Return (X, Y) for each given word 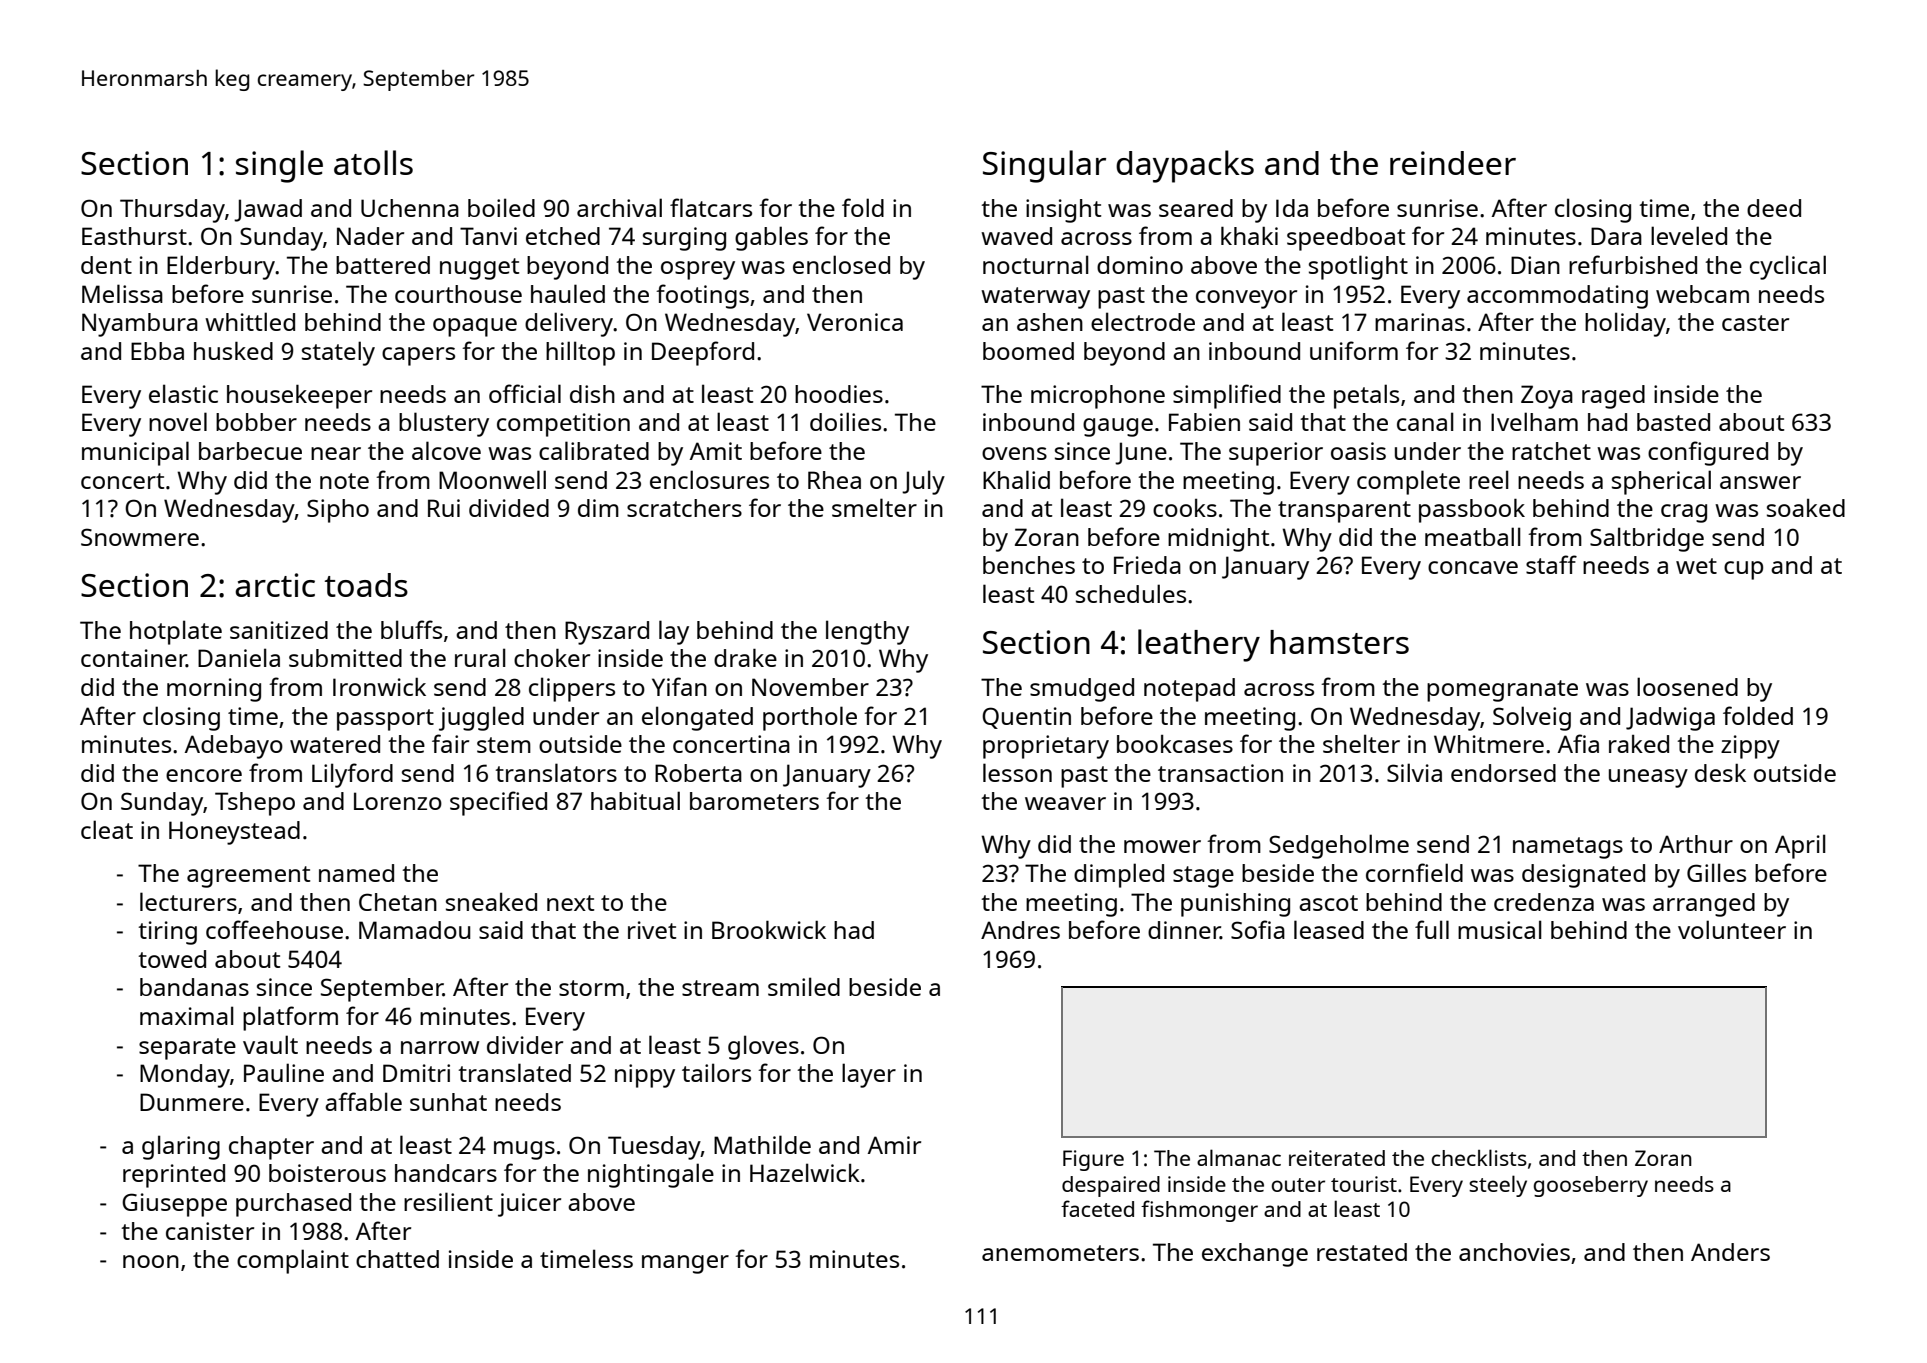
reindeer (1453, 163)
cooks (1185, 508)
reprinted (174, 1176)
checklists (1479, 1157)
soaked (1806, 508)
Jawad (268, 210)
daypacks (1185, 166)
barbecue (250, 451)
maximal (187, 1015)
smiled (804, 986)
